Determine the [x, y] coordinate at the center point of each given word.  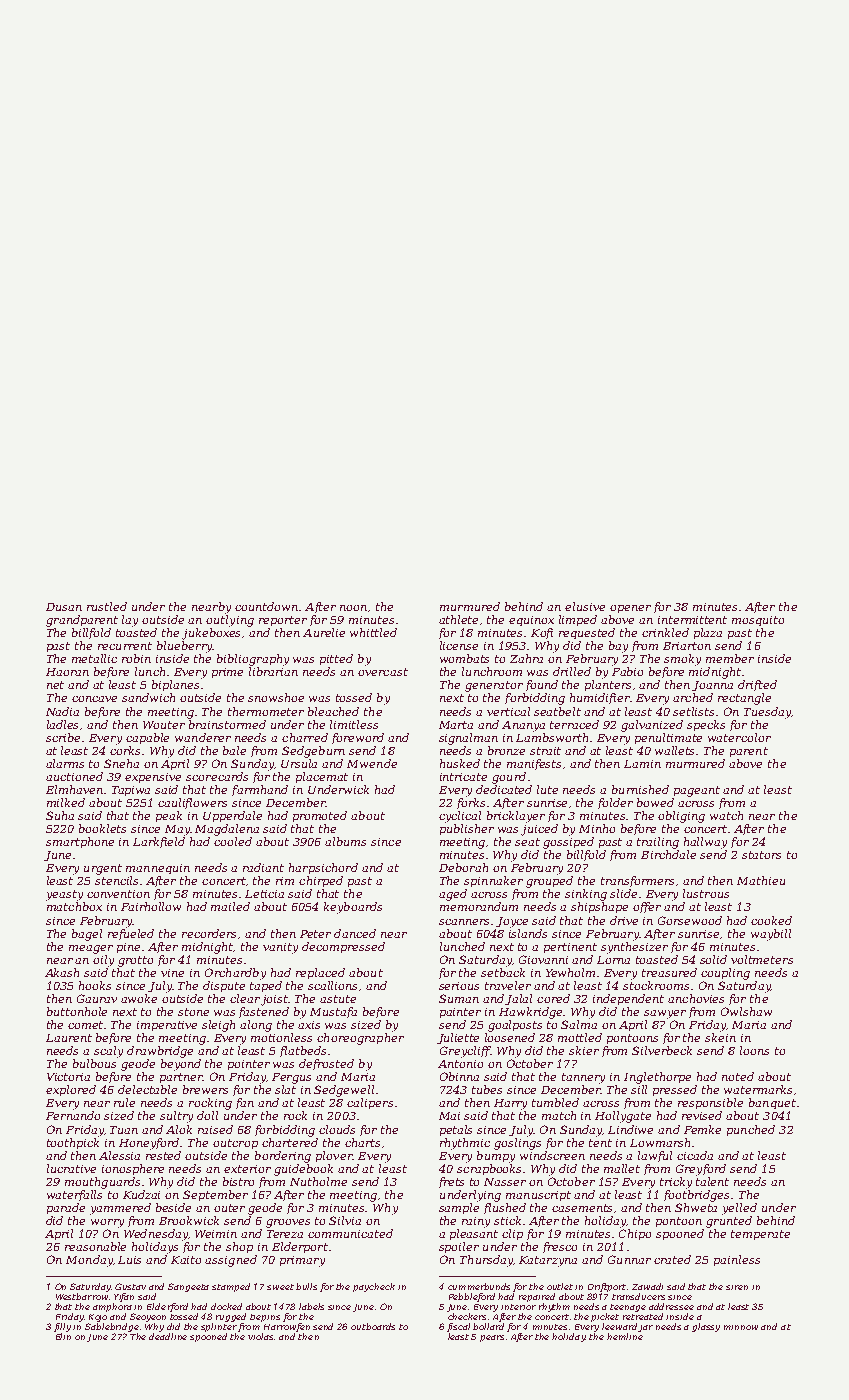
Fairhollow [151, 906]
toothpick [73, 1143]
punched [751, 1130]
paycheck [374, 1287]
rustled [107, 606]
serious [459, 986]
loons [754, 1050]
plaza [708, 633]
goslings [517, 1144]
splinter [219, 1327]
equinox [531, 621]
